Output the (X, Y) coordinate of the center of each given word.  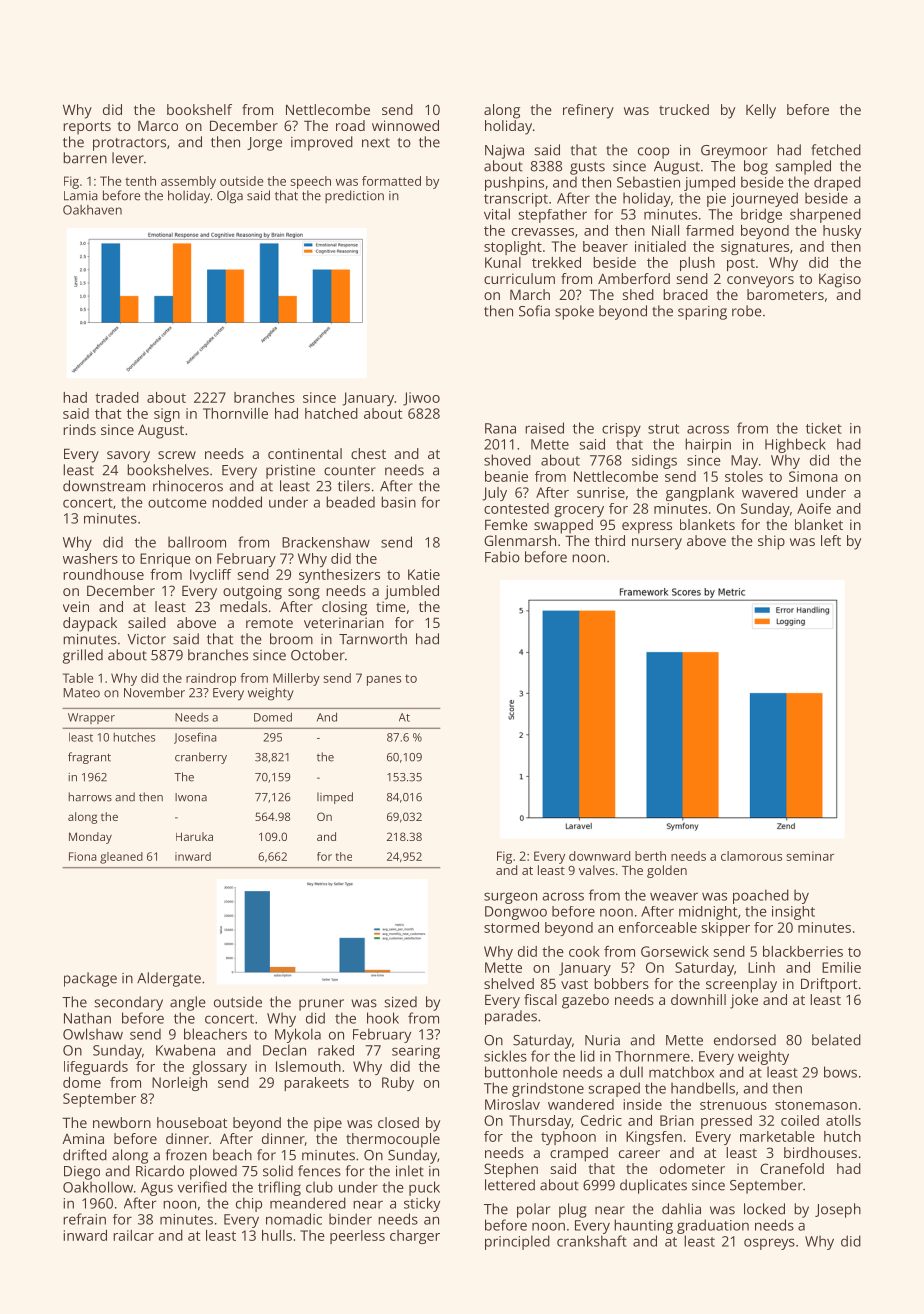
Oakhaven (92, 210)
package (90, 979)
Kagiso (840, 280)
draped (837, 183)
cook (584, 951)
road (350, 125)
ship (771, 542)
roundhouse (103, 574)
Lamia (81, 196)
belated (836, 1040)
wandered (581, 1104)
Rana (500, 428)
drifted (85, 1155)
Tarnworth (373, 639)
